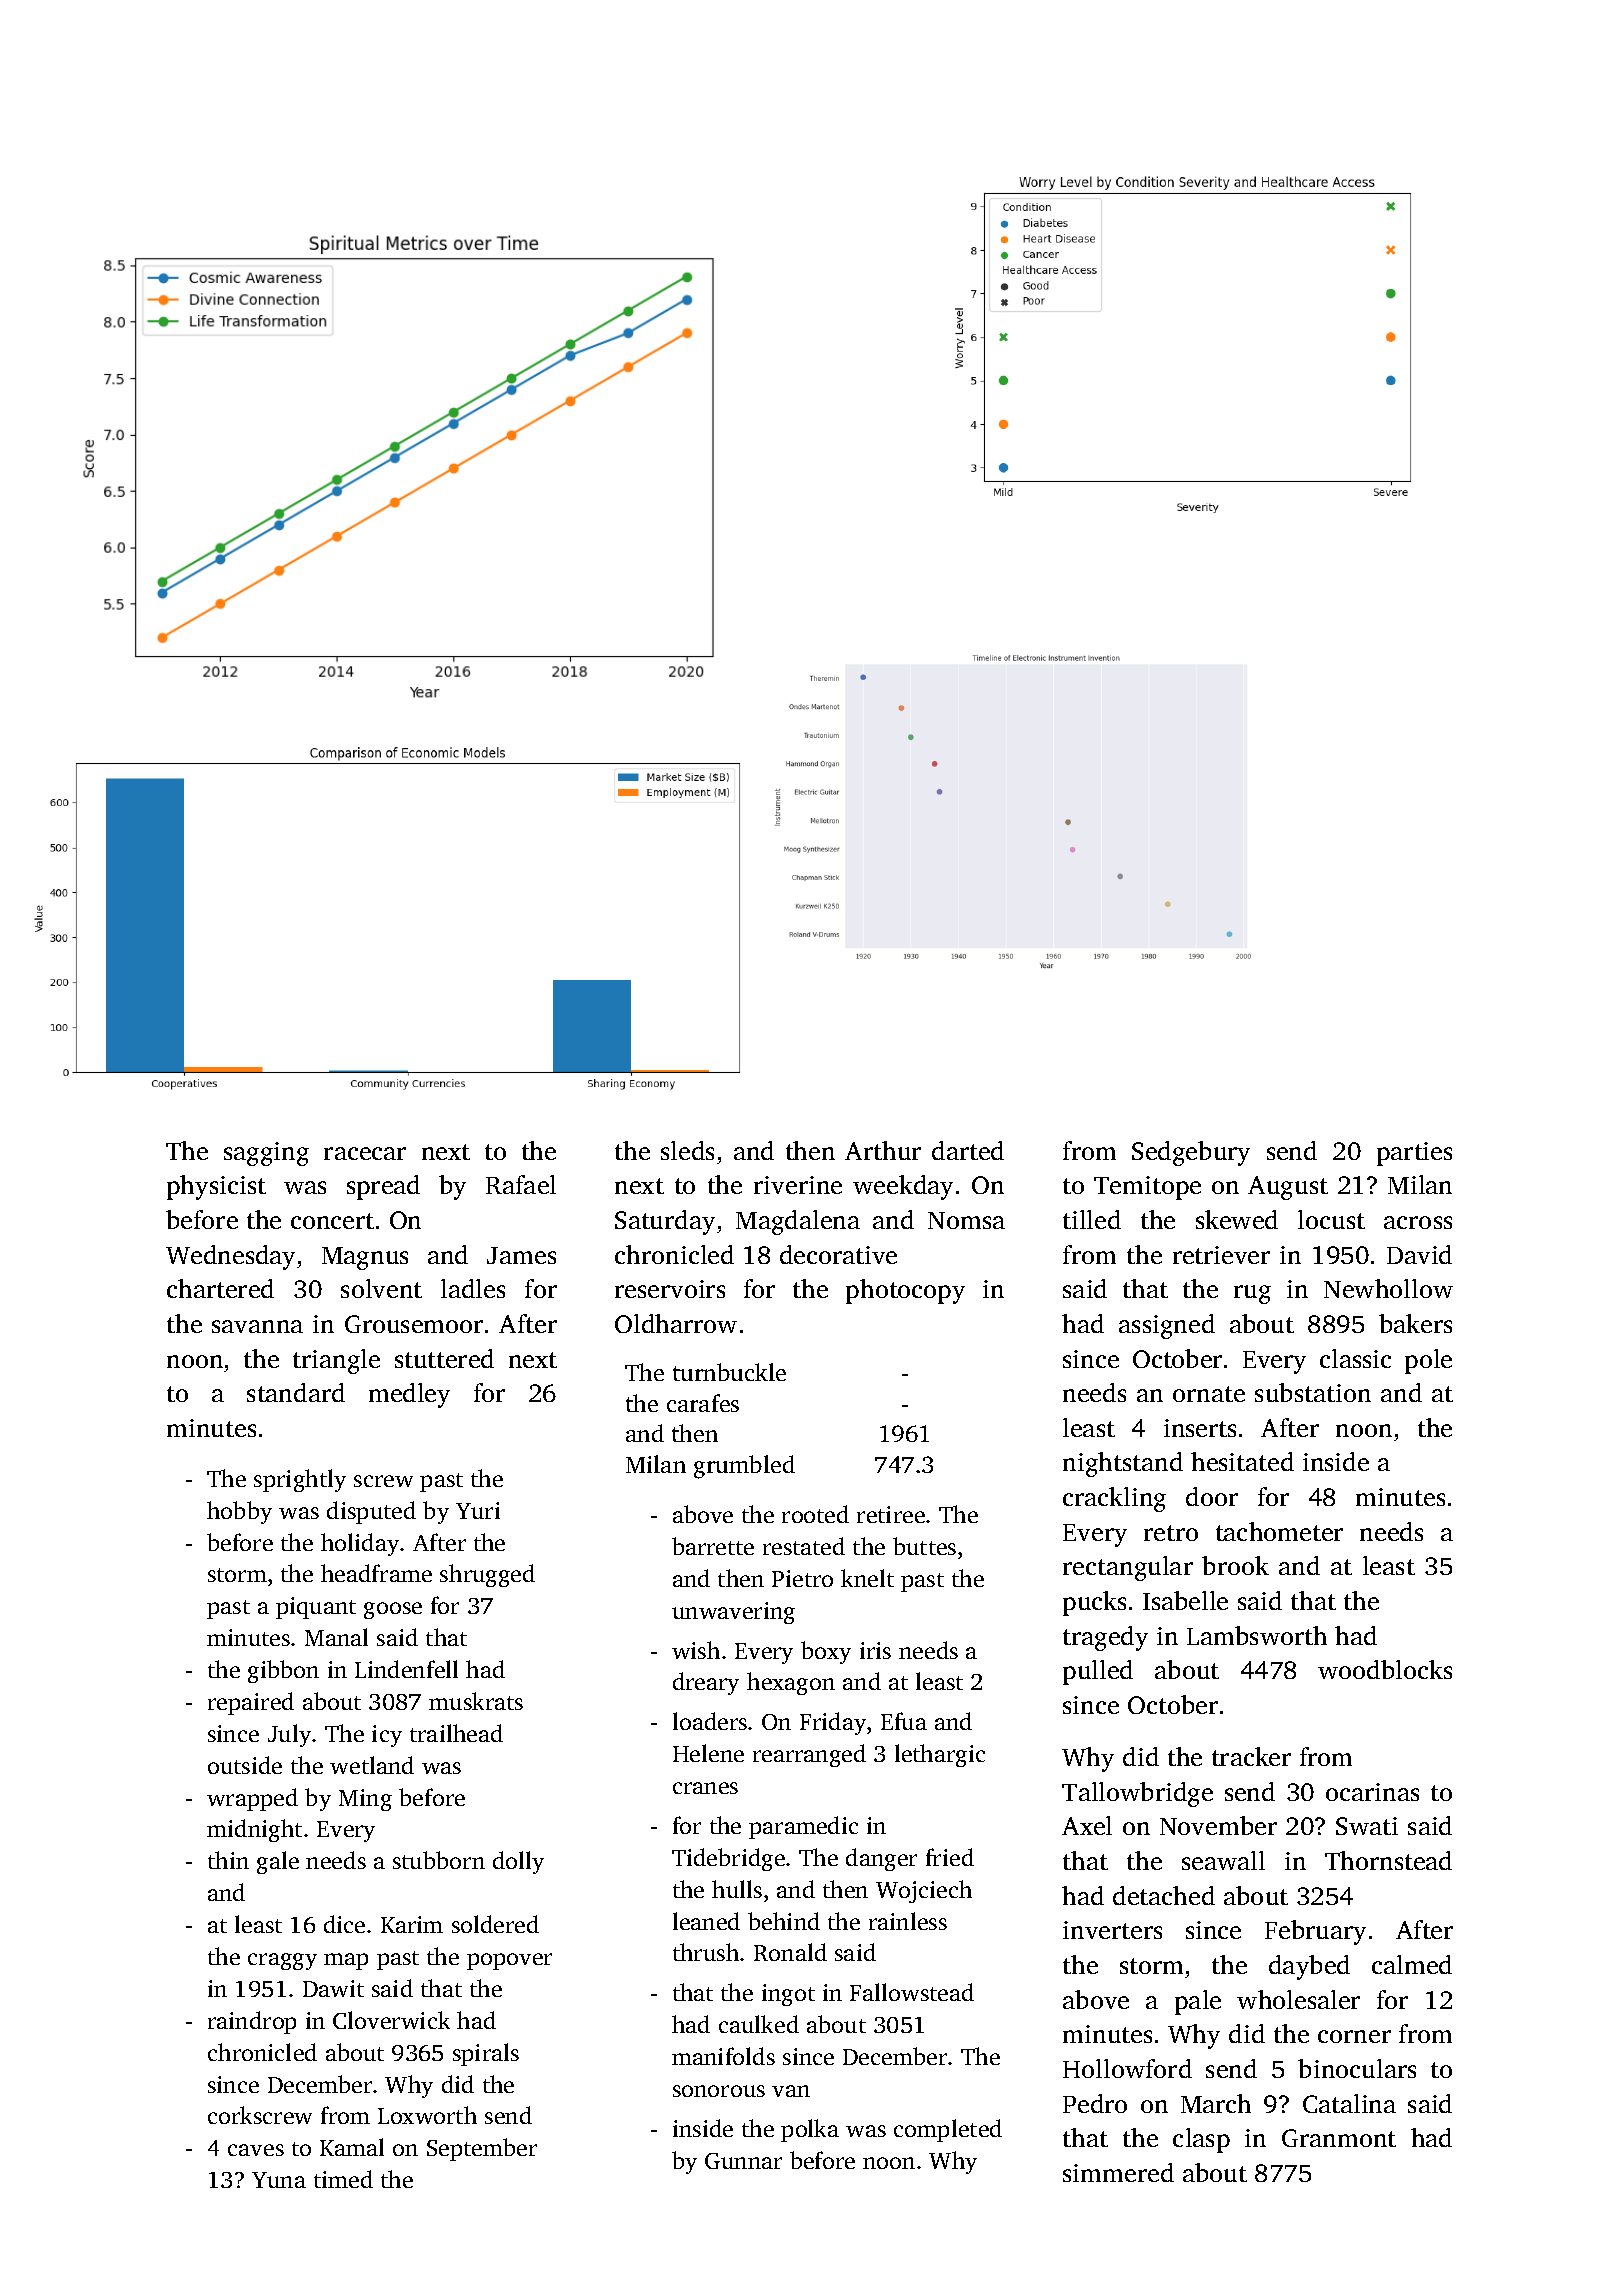 This screenshot has width=1620, height=2292. I want to click on racecar, so click(365, 1153).
